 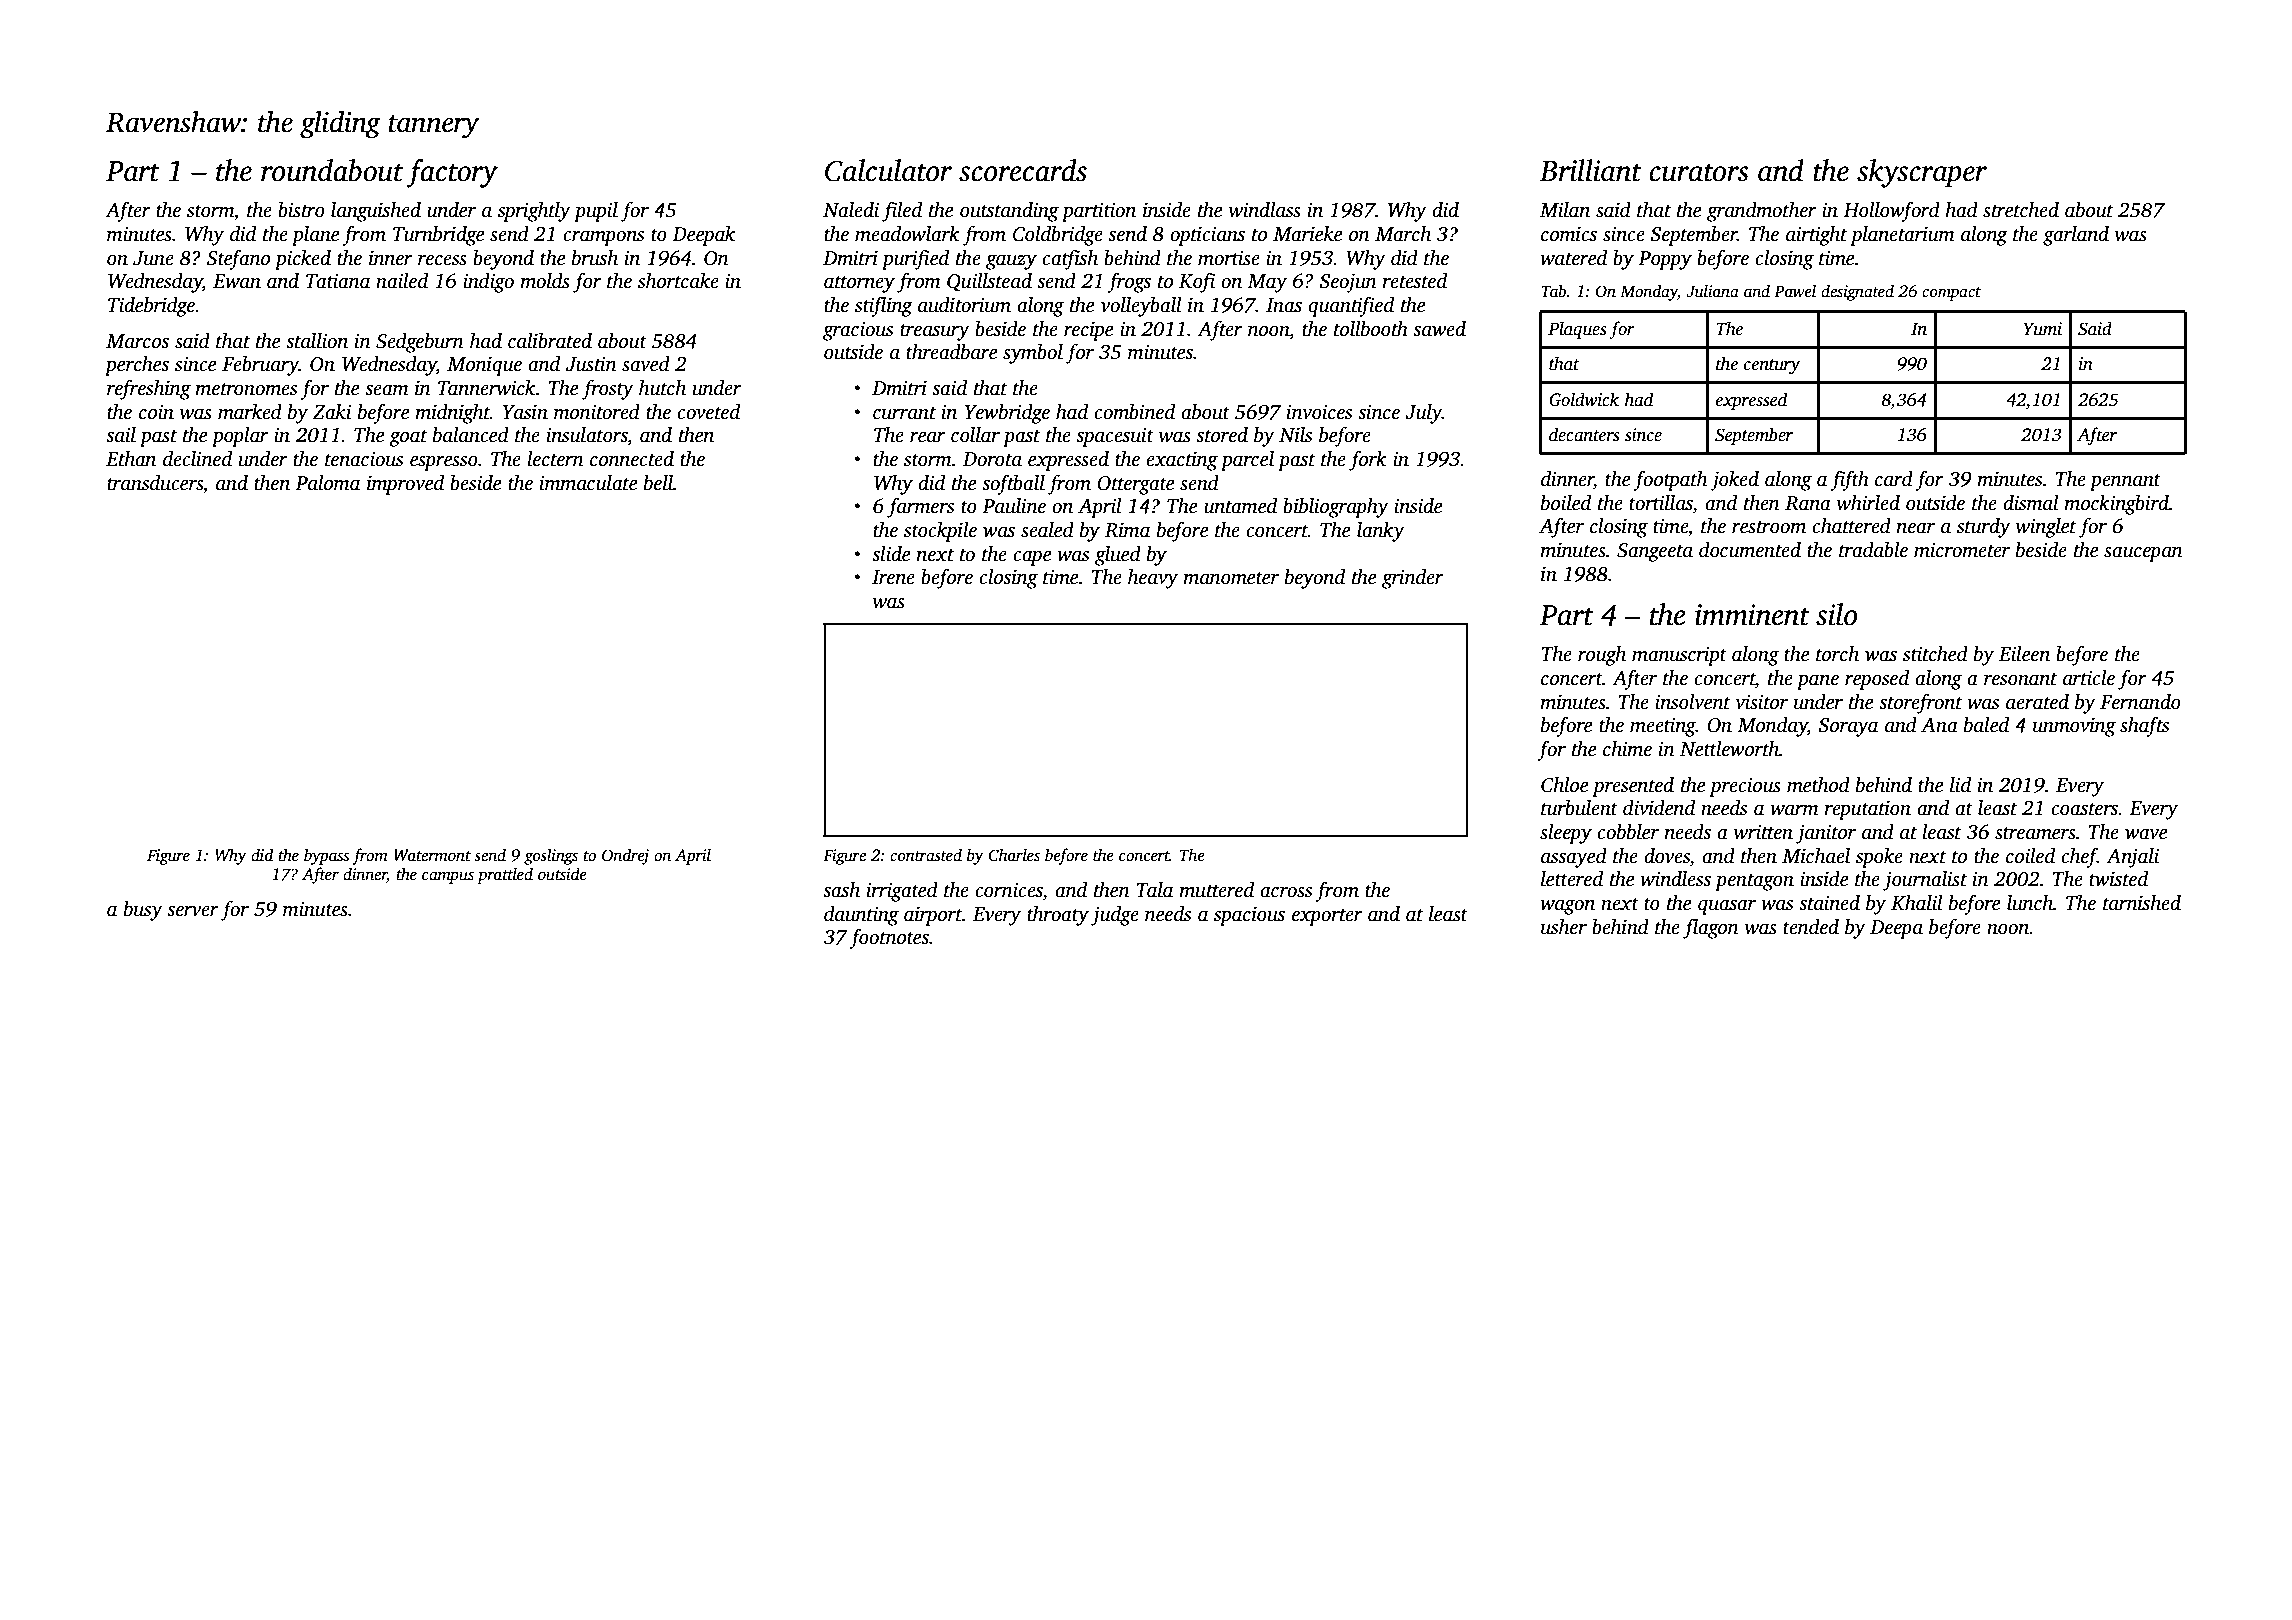 I want to click on daunting, so click(x=861, y=916).
